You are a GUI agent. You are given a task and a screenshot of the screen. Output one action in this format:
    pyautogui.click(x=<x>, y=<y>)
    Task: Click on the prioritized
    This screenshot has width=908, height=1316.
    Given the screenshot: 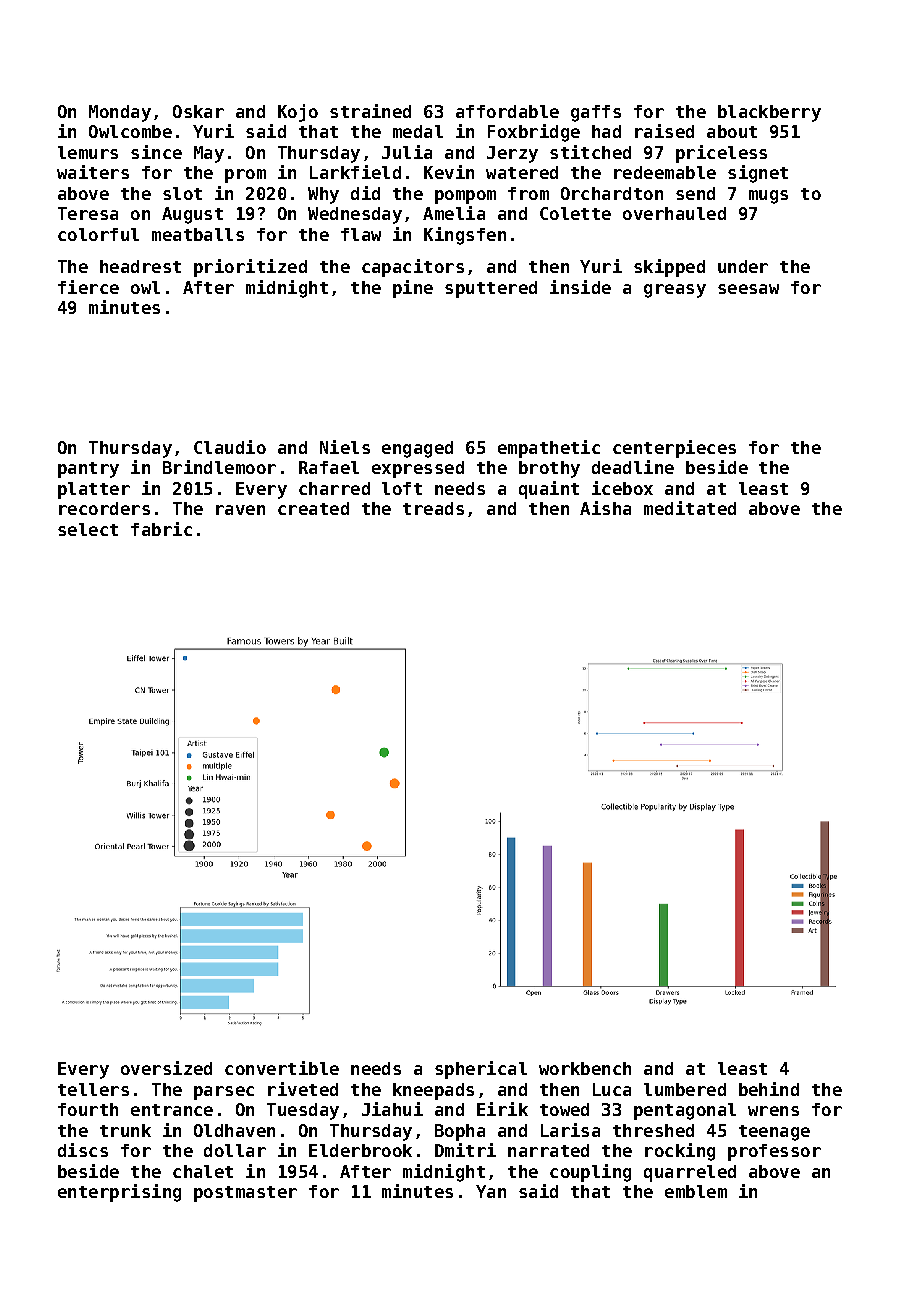 What is the action you would take?
    pyautogui.click(x=250, y=268)
